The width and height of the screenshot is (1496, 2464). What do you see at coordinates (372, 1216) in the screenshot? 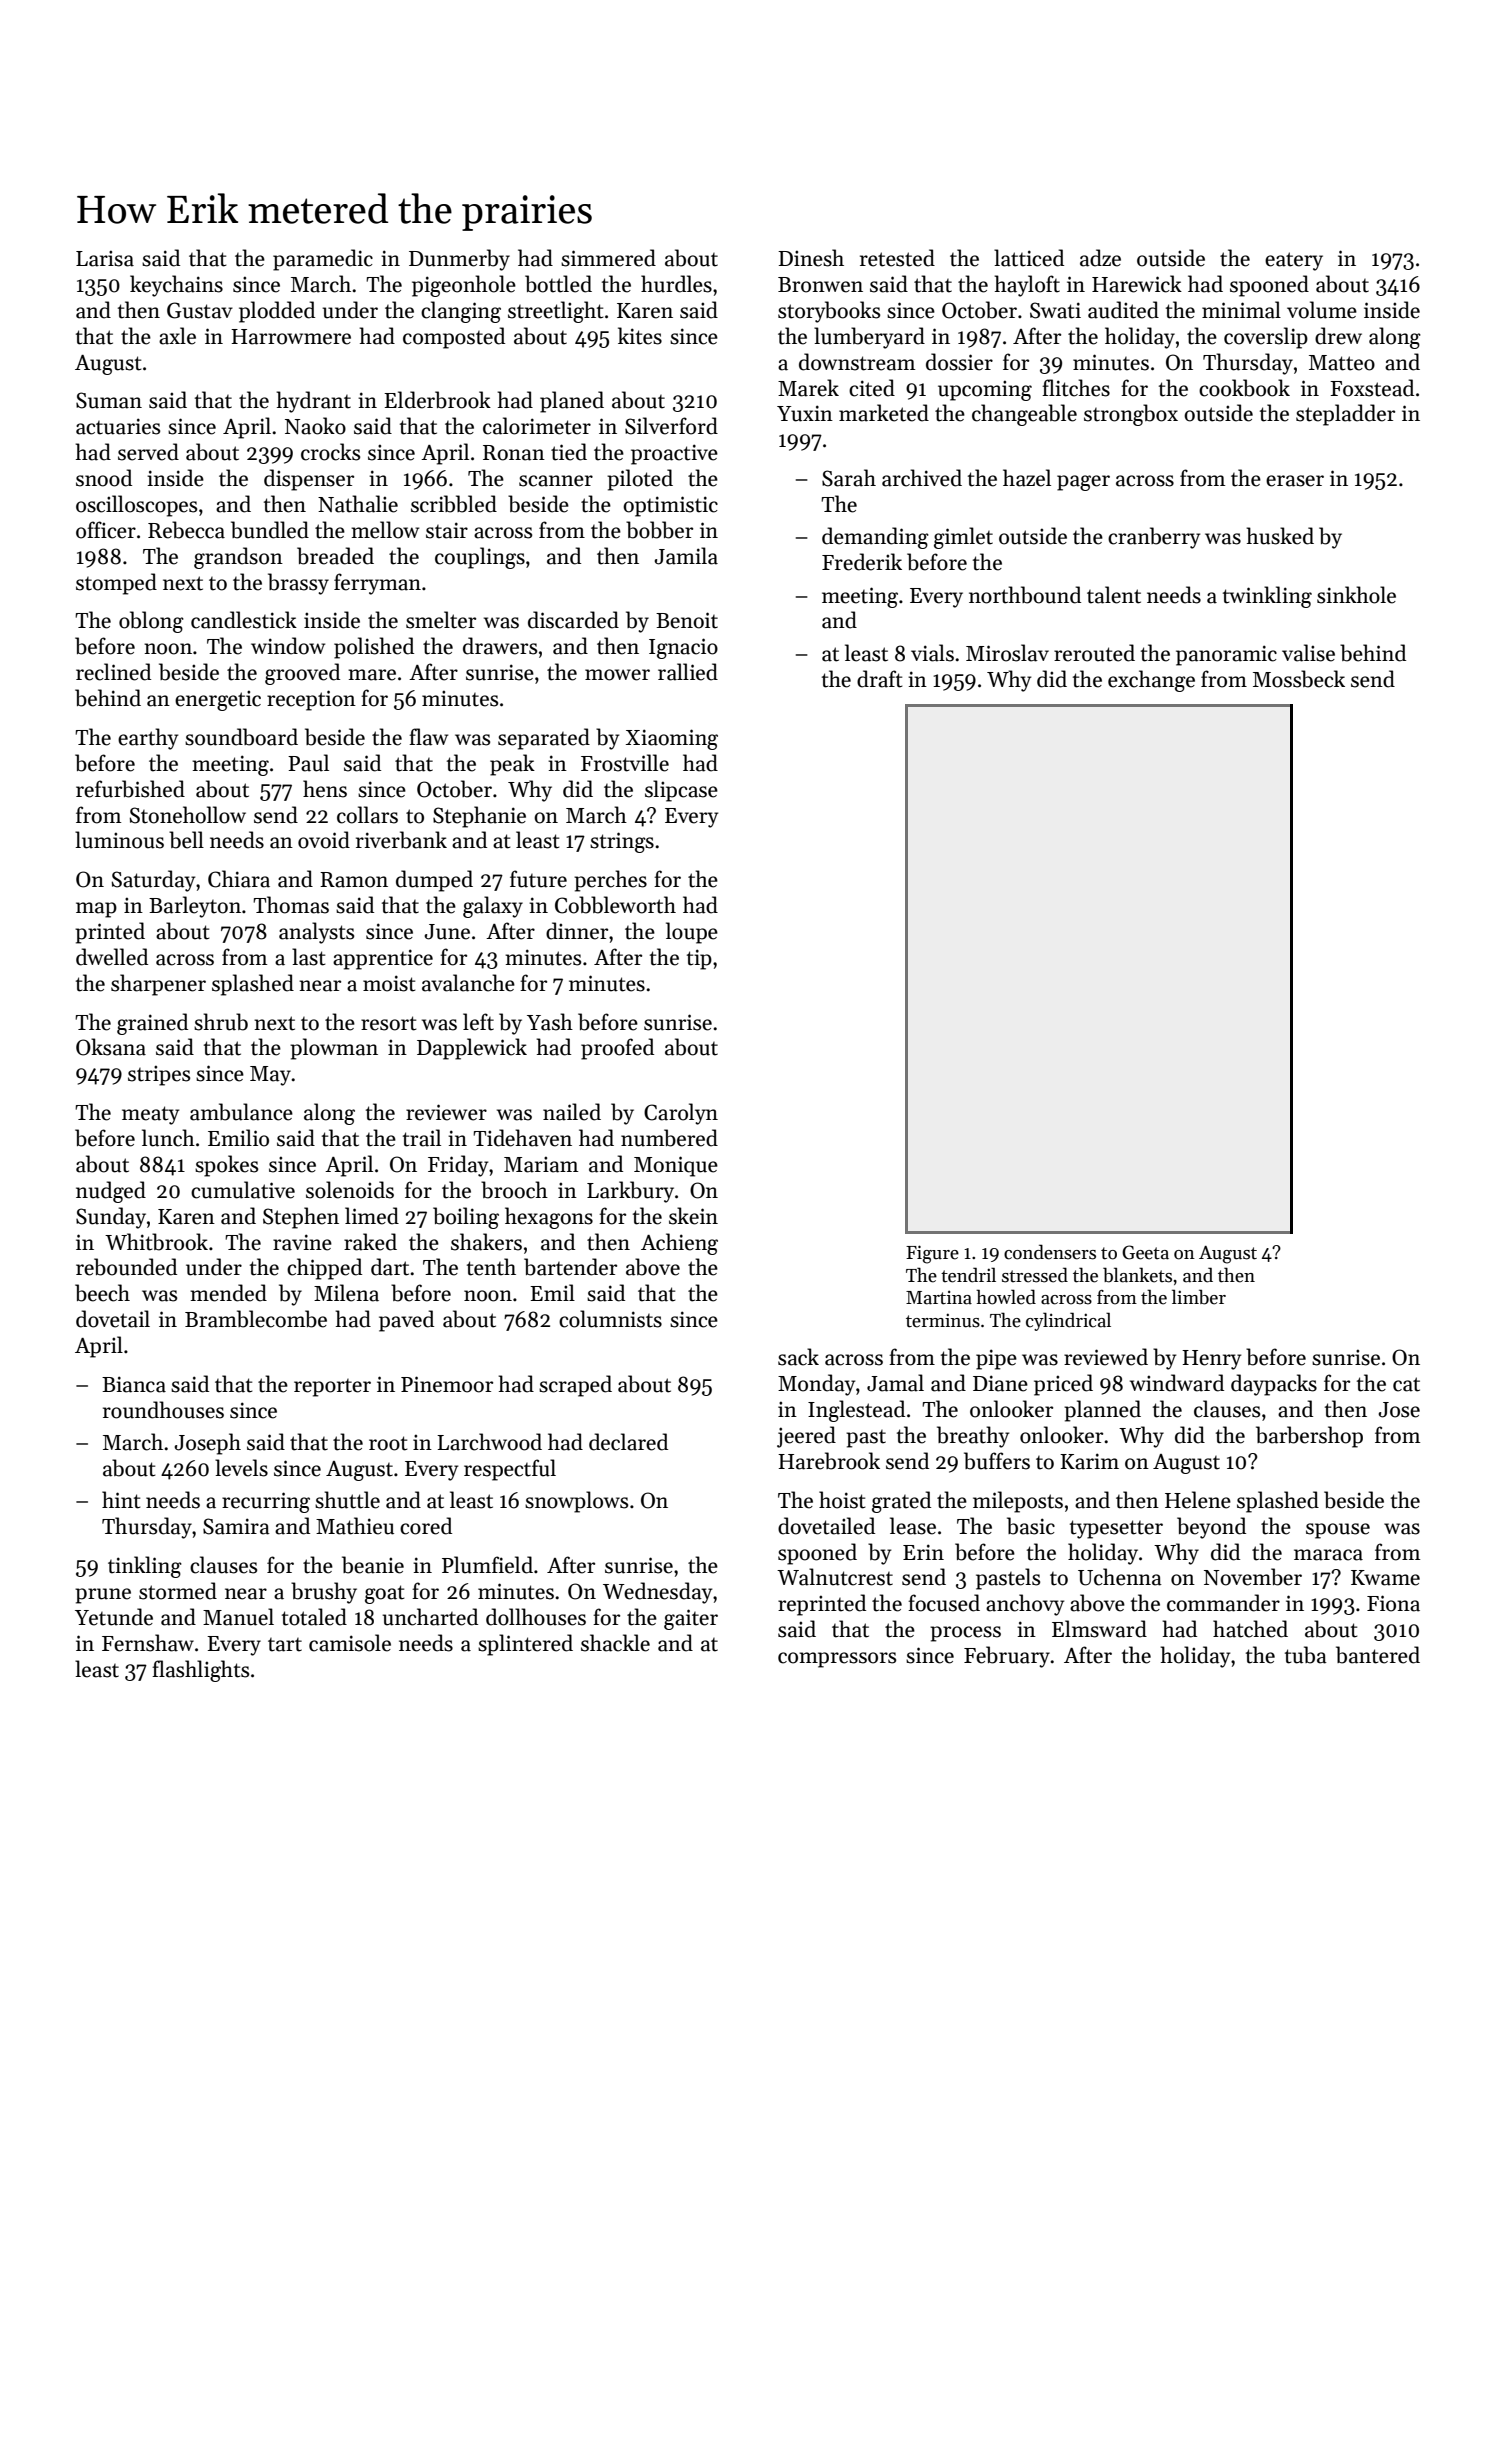
I see `limed` at bounding box center [372, 1216].
